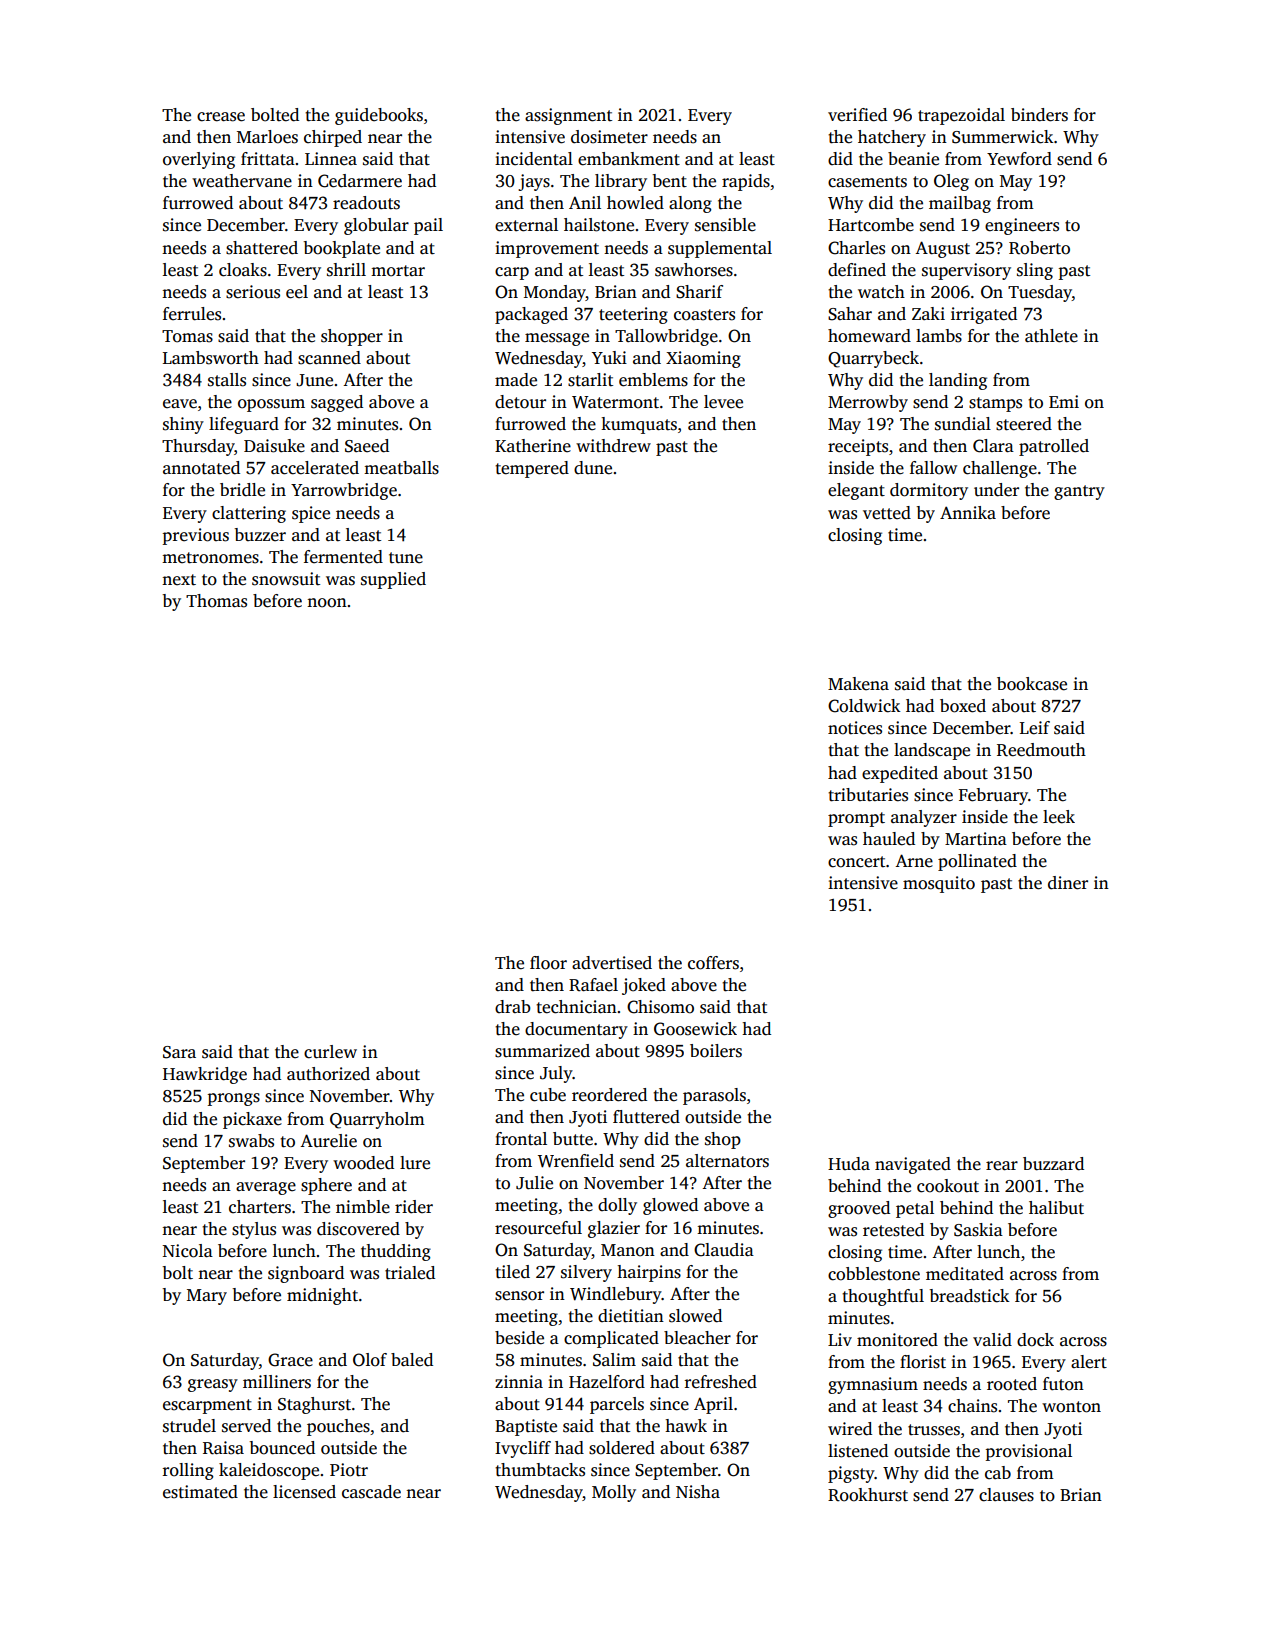 Image resolution: width=1272 pixels, height=1646 pixels. Describe the element at coordinates (379, 116) in the screenshot. I see `guidebooks` at that location.
